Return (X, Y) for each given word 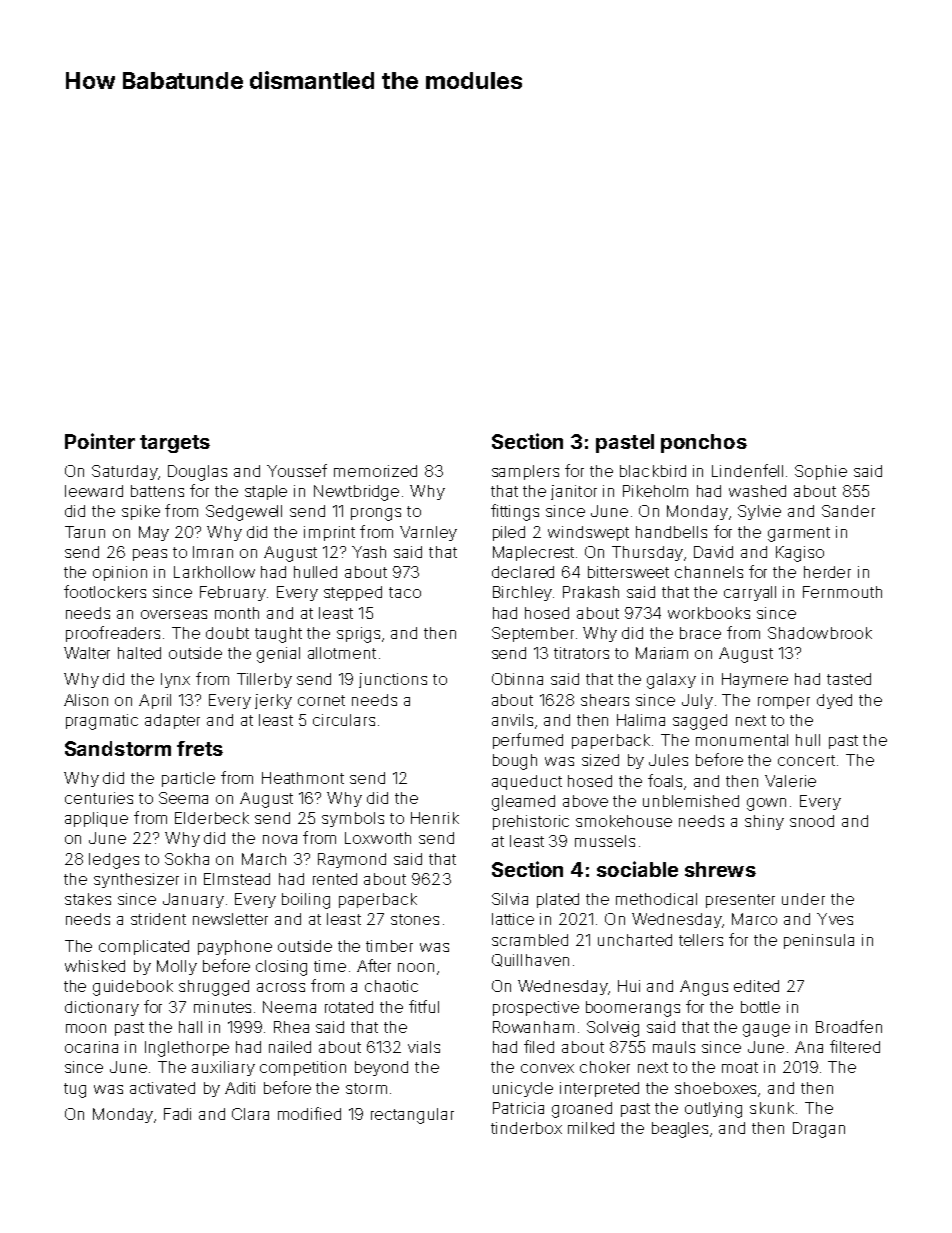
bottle (760, 1007)
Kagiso (800, 554)
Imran (213, 552)
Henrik (435, 818)
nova (280, 839)
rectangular (412, 1116)
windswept (588, 533)
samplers (525, 472)
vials (424, 1047)
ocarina (91, 1047)
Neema (289, 1007)
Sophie (821, 472)
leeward (94, 491)
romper (784, 703)
